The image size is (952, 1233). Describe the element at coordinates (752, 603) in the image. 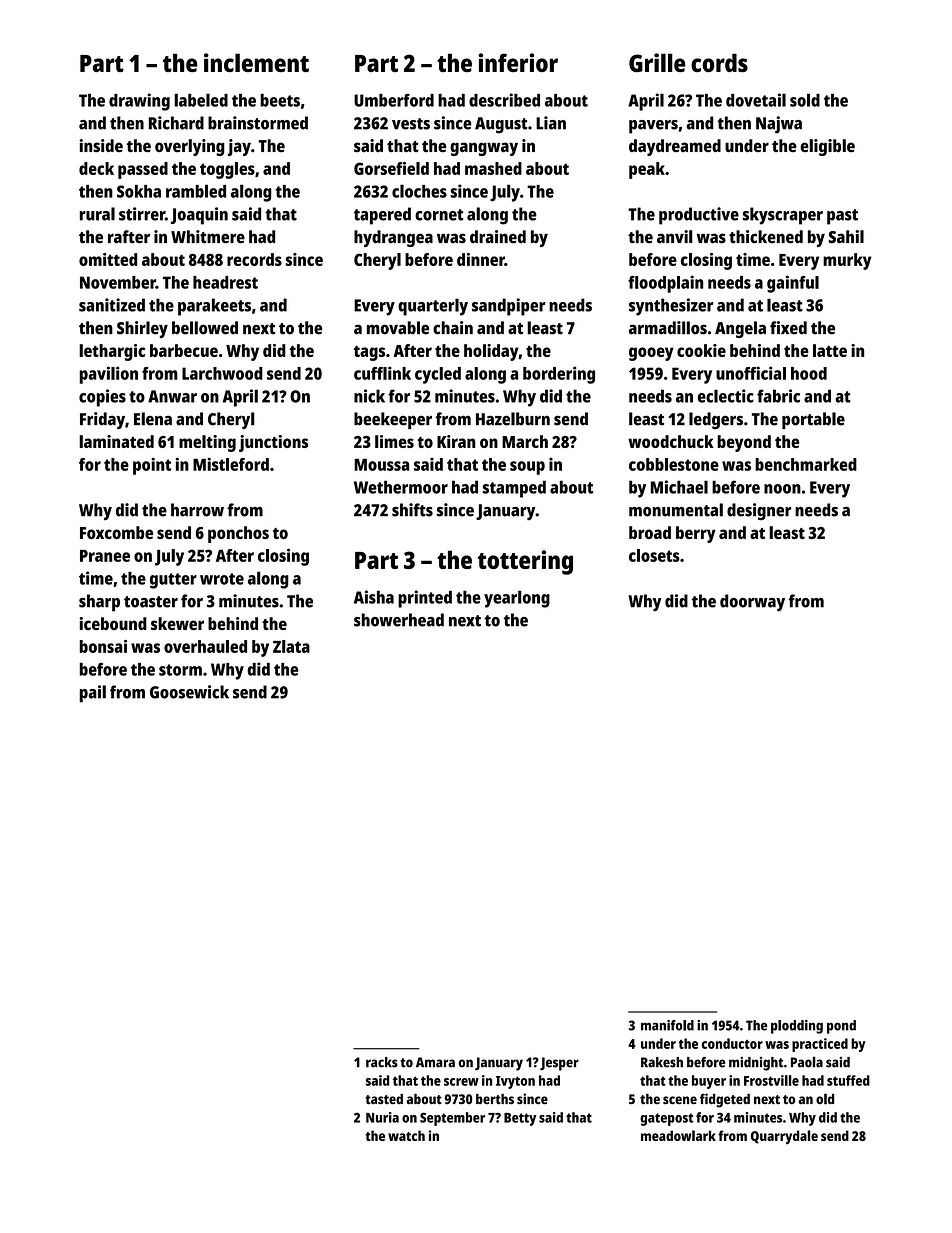

I see `doorway` at that location.
